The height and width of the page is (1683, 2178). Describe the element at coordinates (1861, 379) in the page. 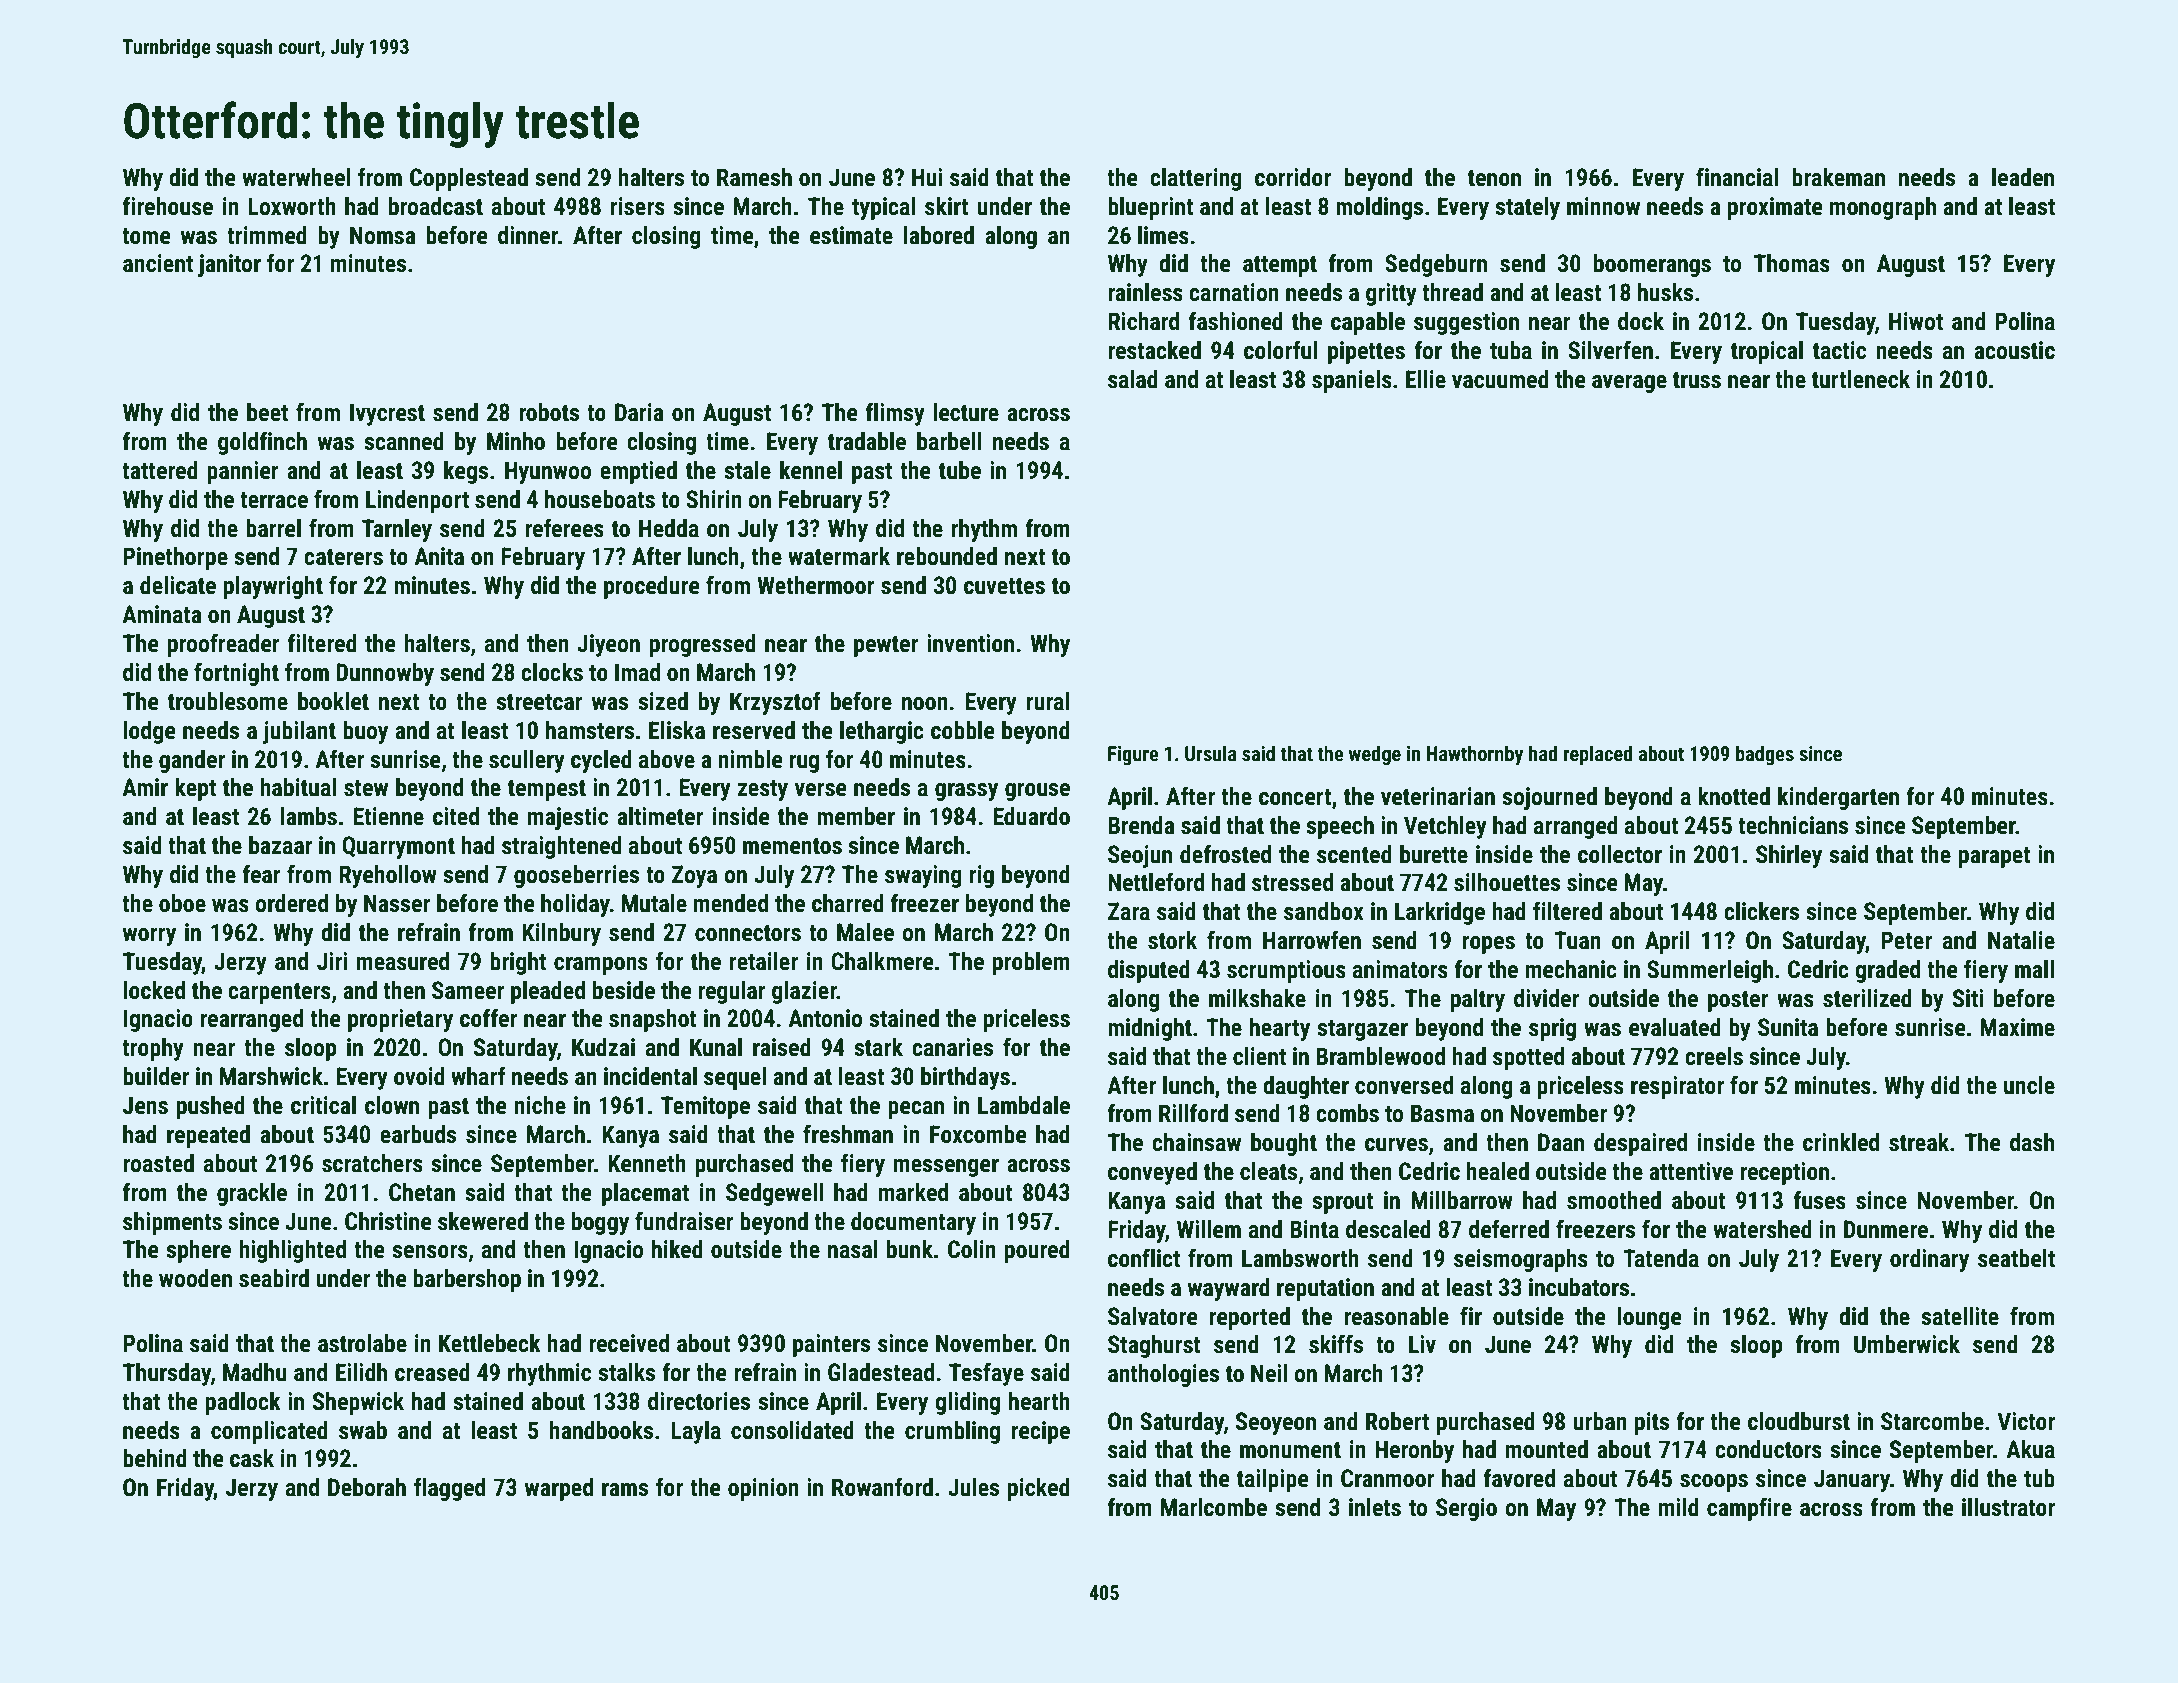

I see `turtleneck` at that location.
